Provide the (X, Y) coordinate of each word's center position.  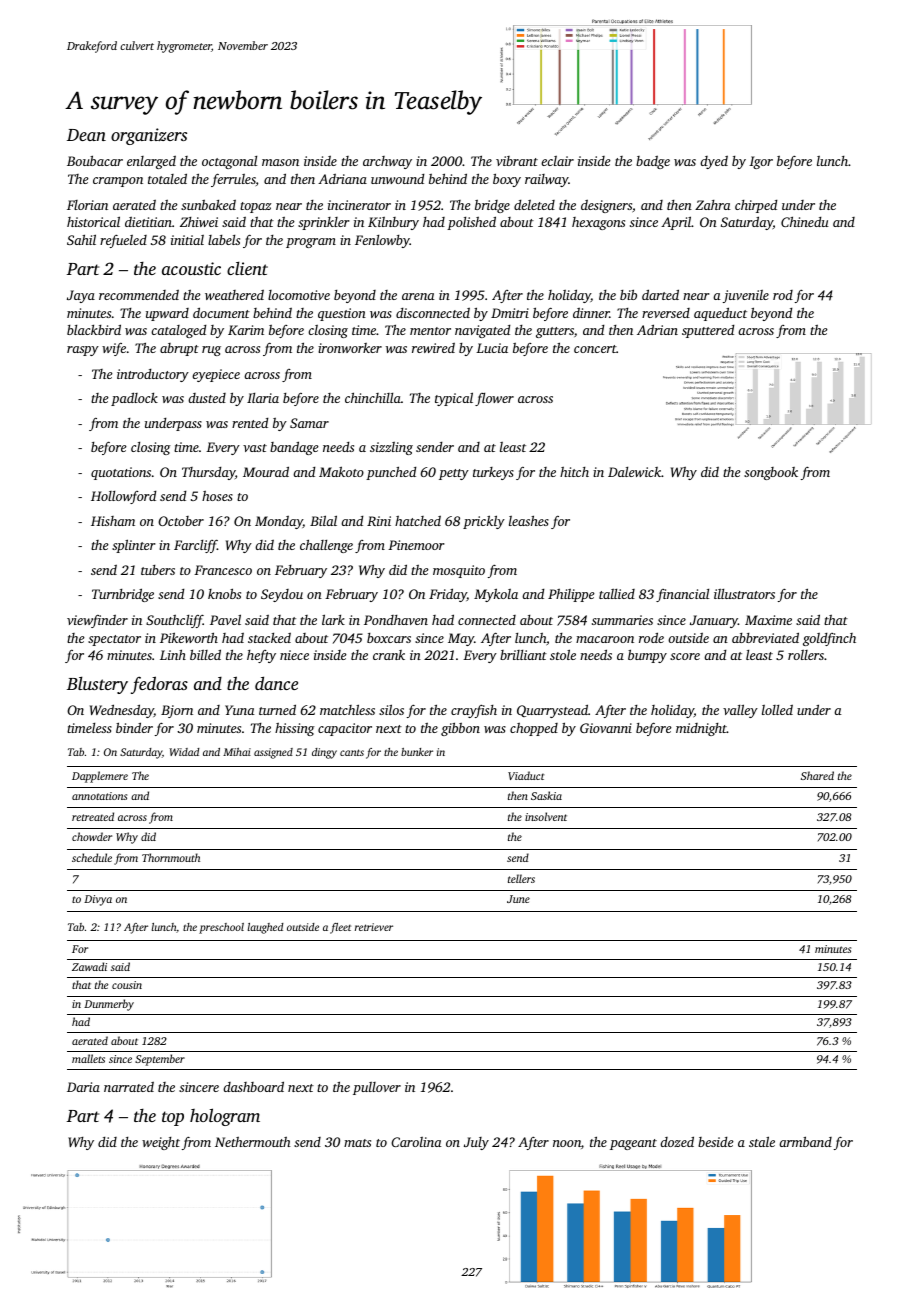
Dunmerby (109, 1005)
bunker (417, 752)
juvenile (746, 296)
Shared (817, 775)
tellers (521, 878)
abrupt (179, 349)
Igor (761, 162)
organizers (149, 136)
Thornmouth (171, 857)
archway (387, 162)
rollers (806, 655)
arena (418, 296)
